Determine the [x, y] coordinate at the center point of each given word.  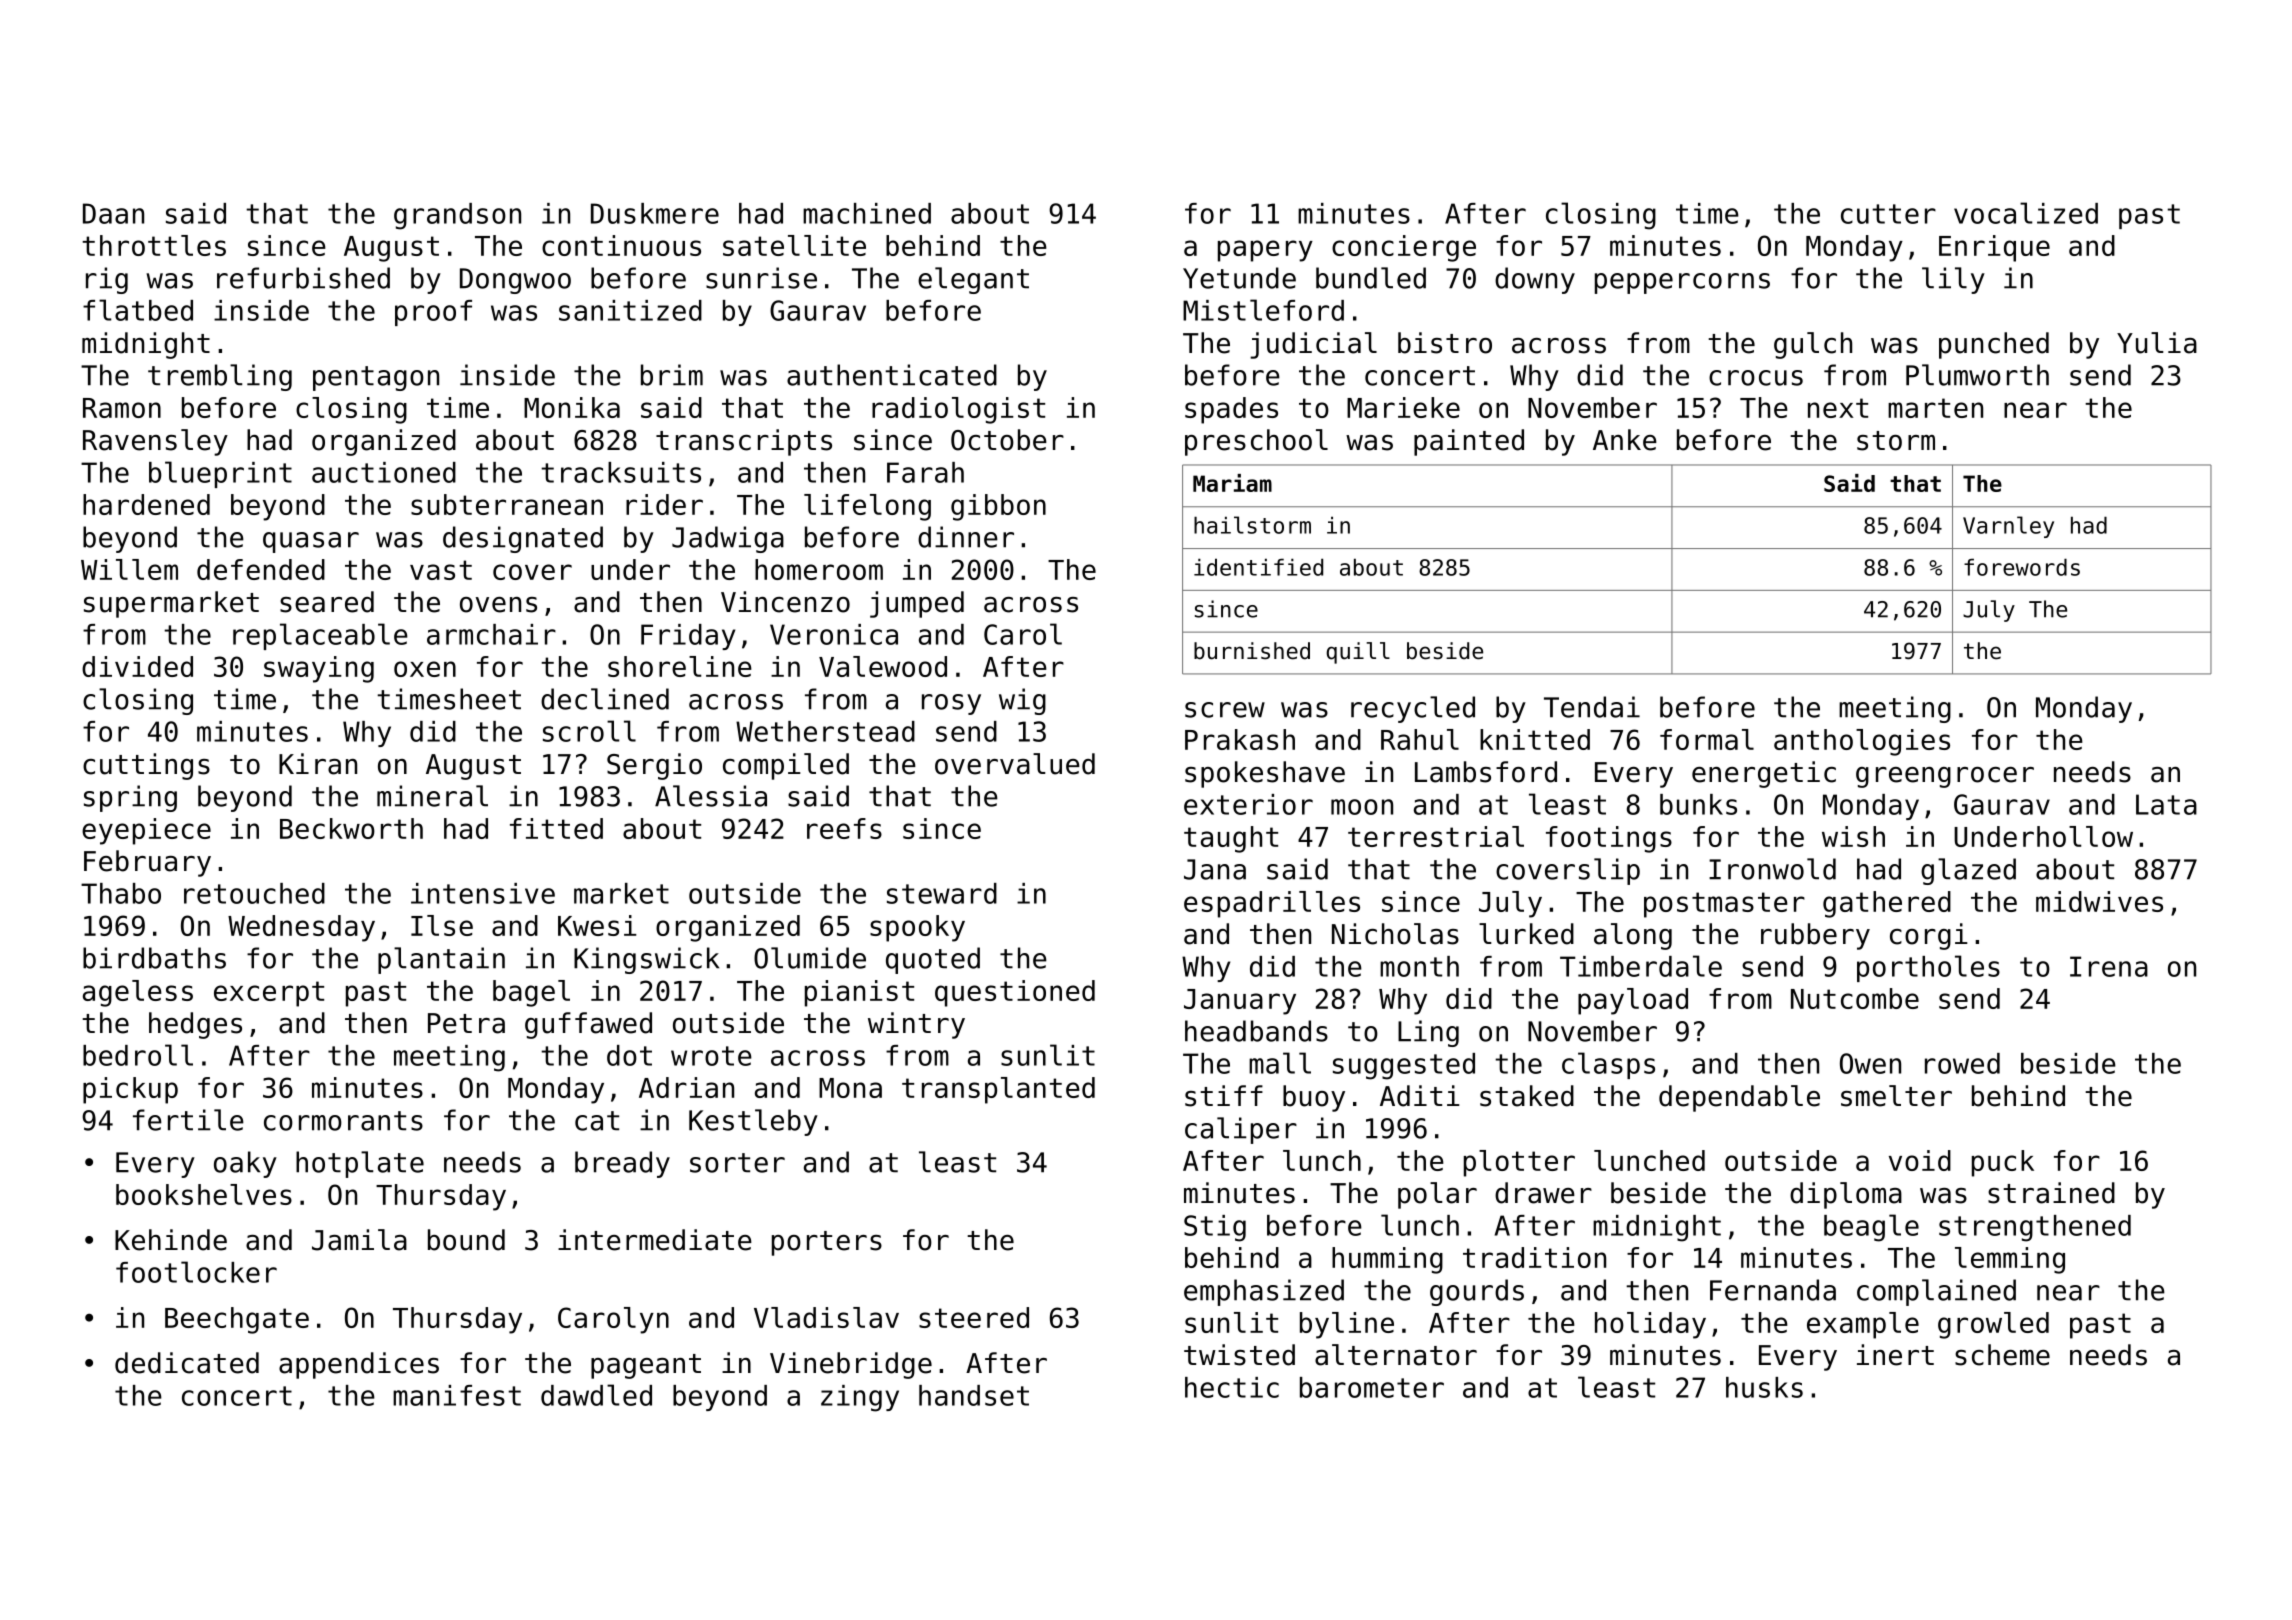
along [1633, 936]
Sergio [654, 766]
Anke [1625, 440]
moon [1362, 807]
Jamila [359, 1240]
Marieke [1403, 407]
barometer [1372, 1387]
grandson [457, 216]
